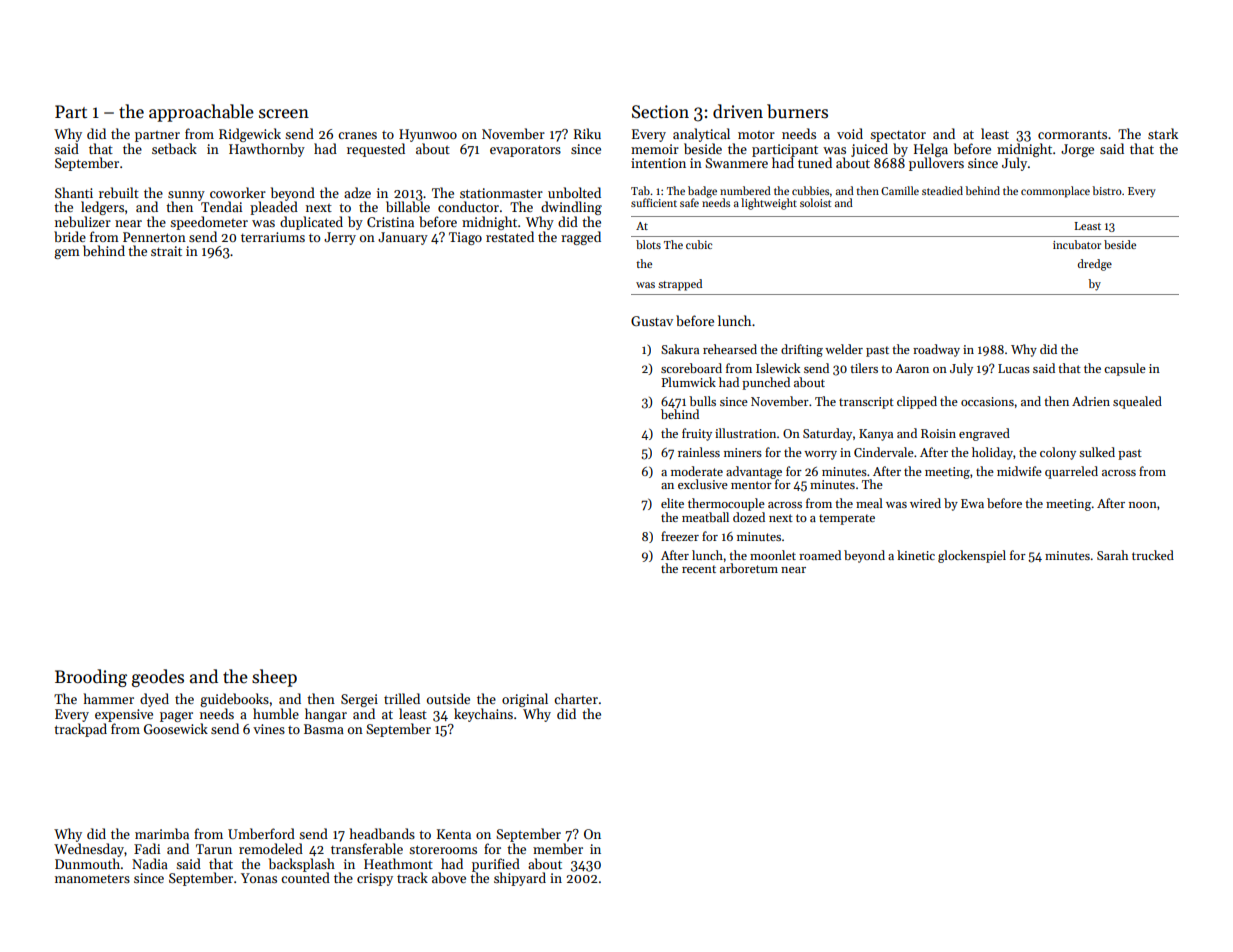 Image resolution: width=1233 pixels, height=952 pixels. Describe the element at coordinates (91, 678) in the document. I see `Brooding` at that location.
